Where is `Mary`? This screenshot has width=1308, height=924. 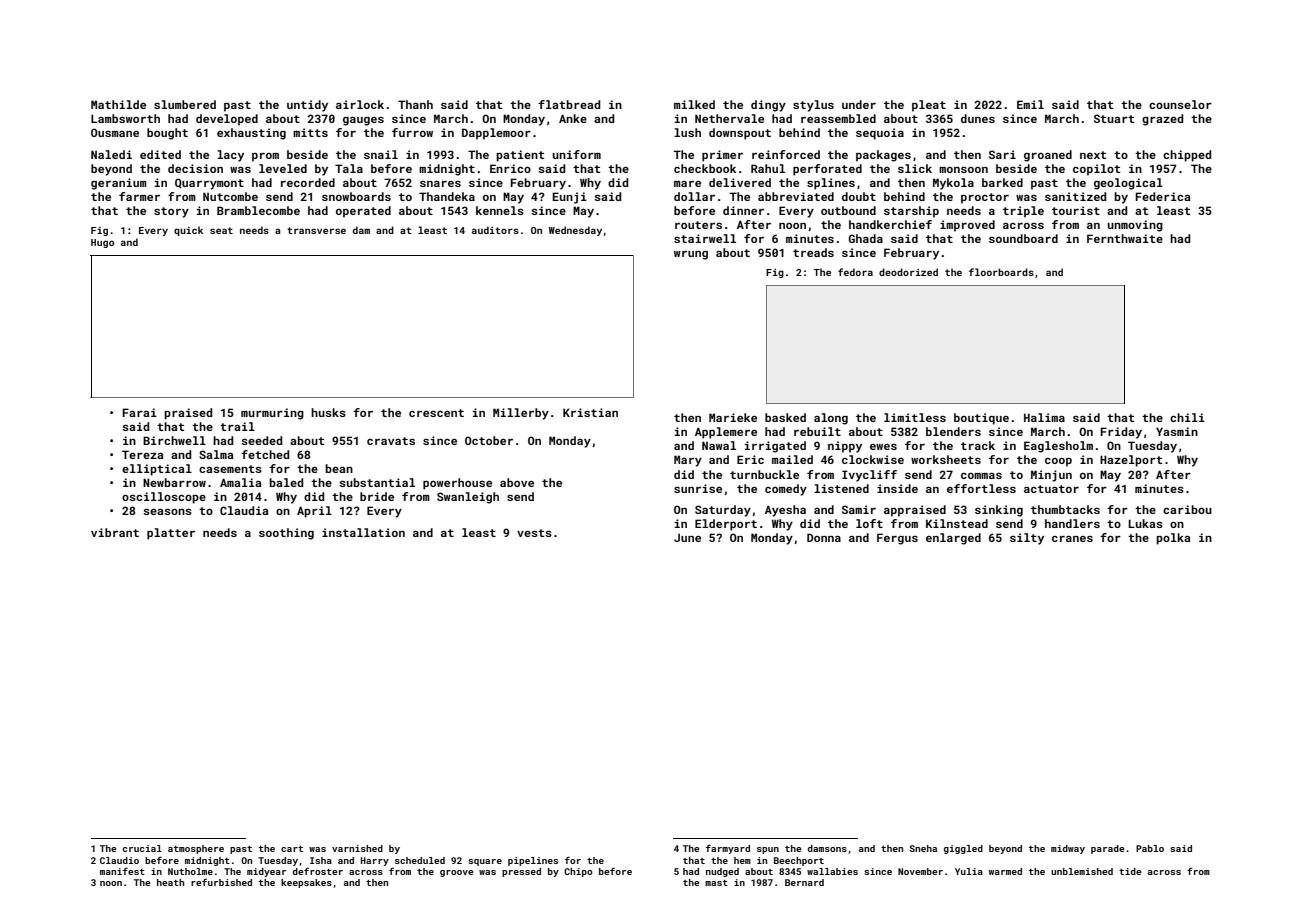
Mary is located at coordinates (688, 461).
